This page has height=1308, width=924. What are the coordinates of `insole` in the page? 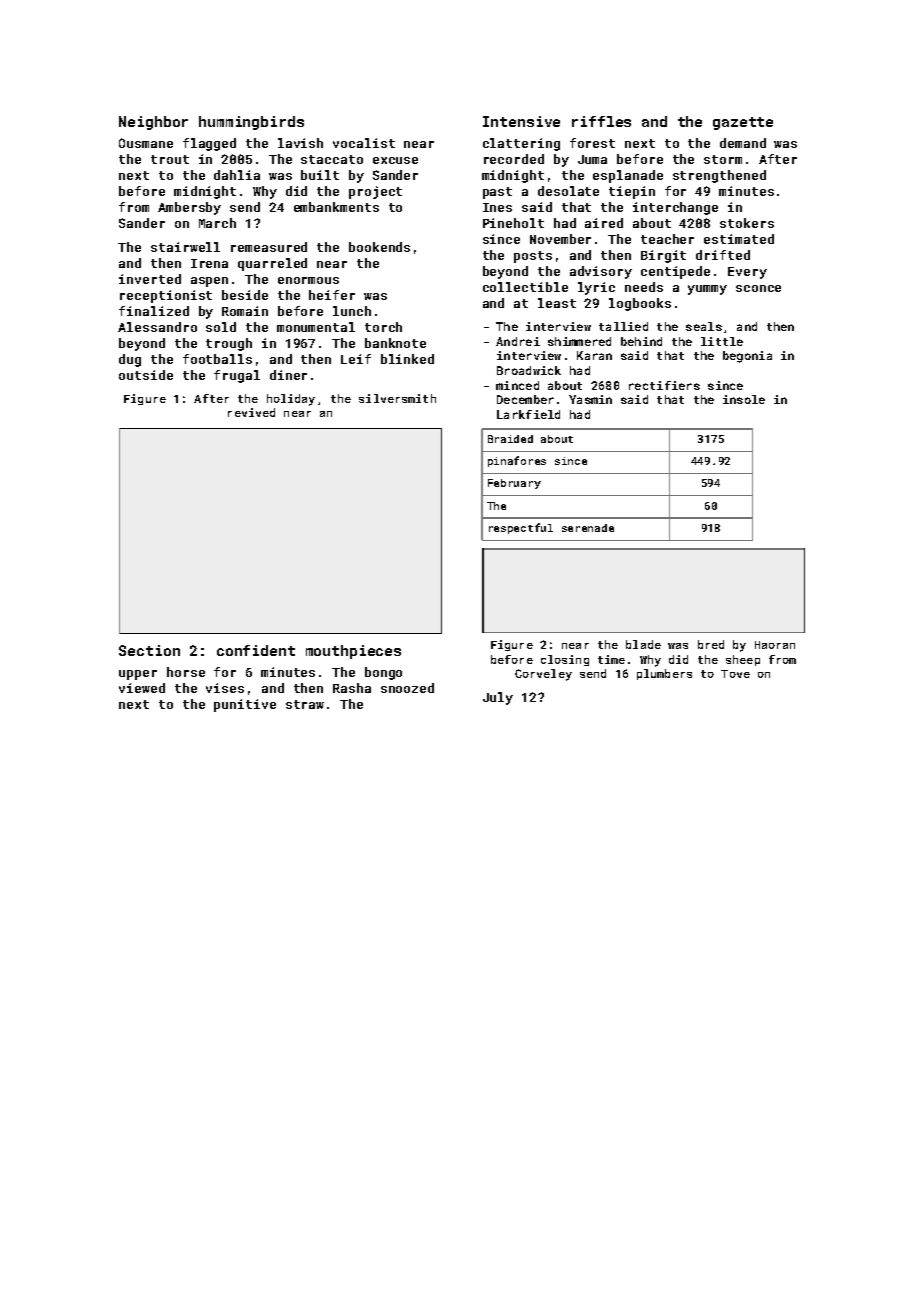 It's located at (744, 399).
